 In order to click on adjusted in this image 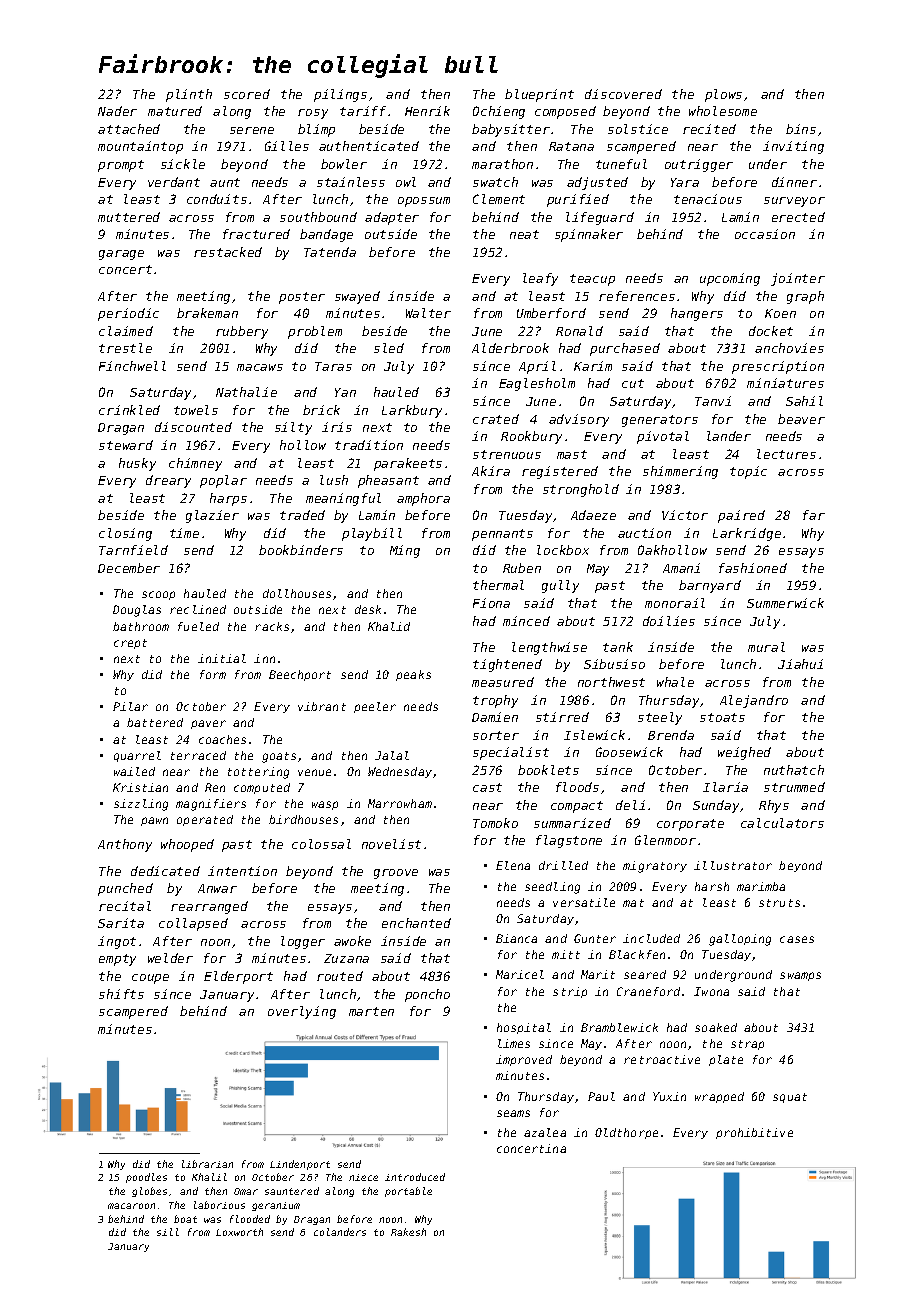, I will do `click(597, 183)`.
